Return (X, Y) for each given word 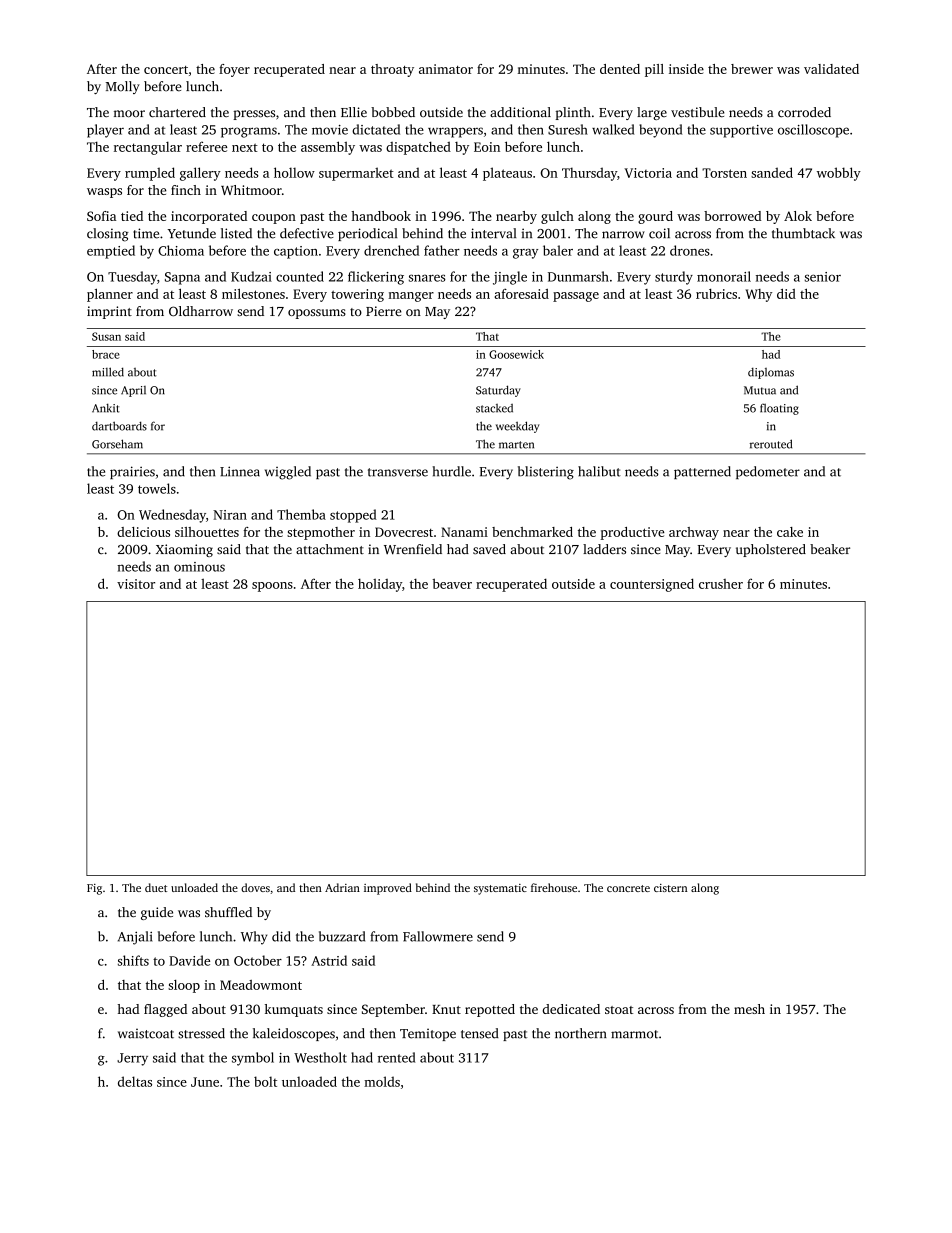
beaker (830, 549)
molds (382, 1081)
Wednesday (172, 516)
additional (520, 112)
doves (255, 887)
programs (249, 132)
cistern (671, 888)
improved (388, 889)
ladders (604, 549)
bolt (265, 1081)
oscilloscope (813, 131)
